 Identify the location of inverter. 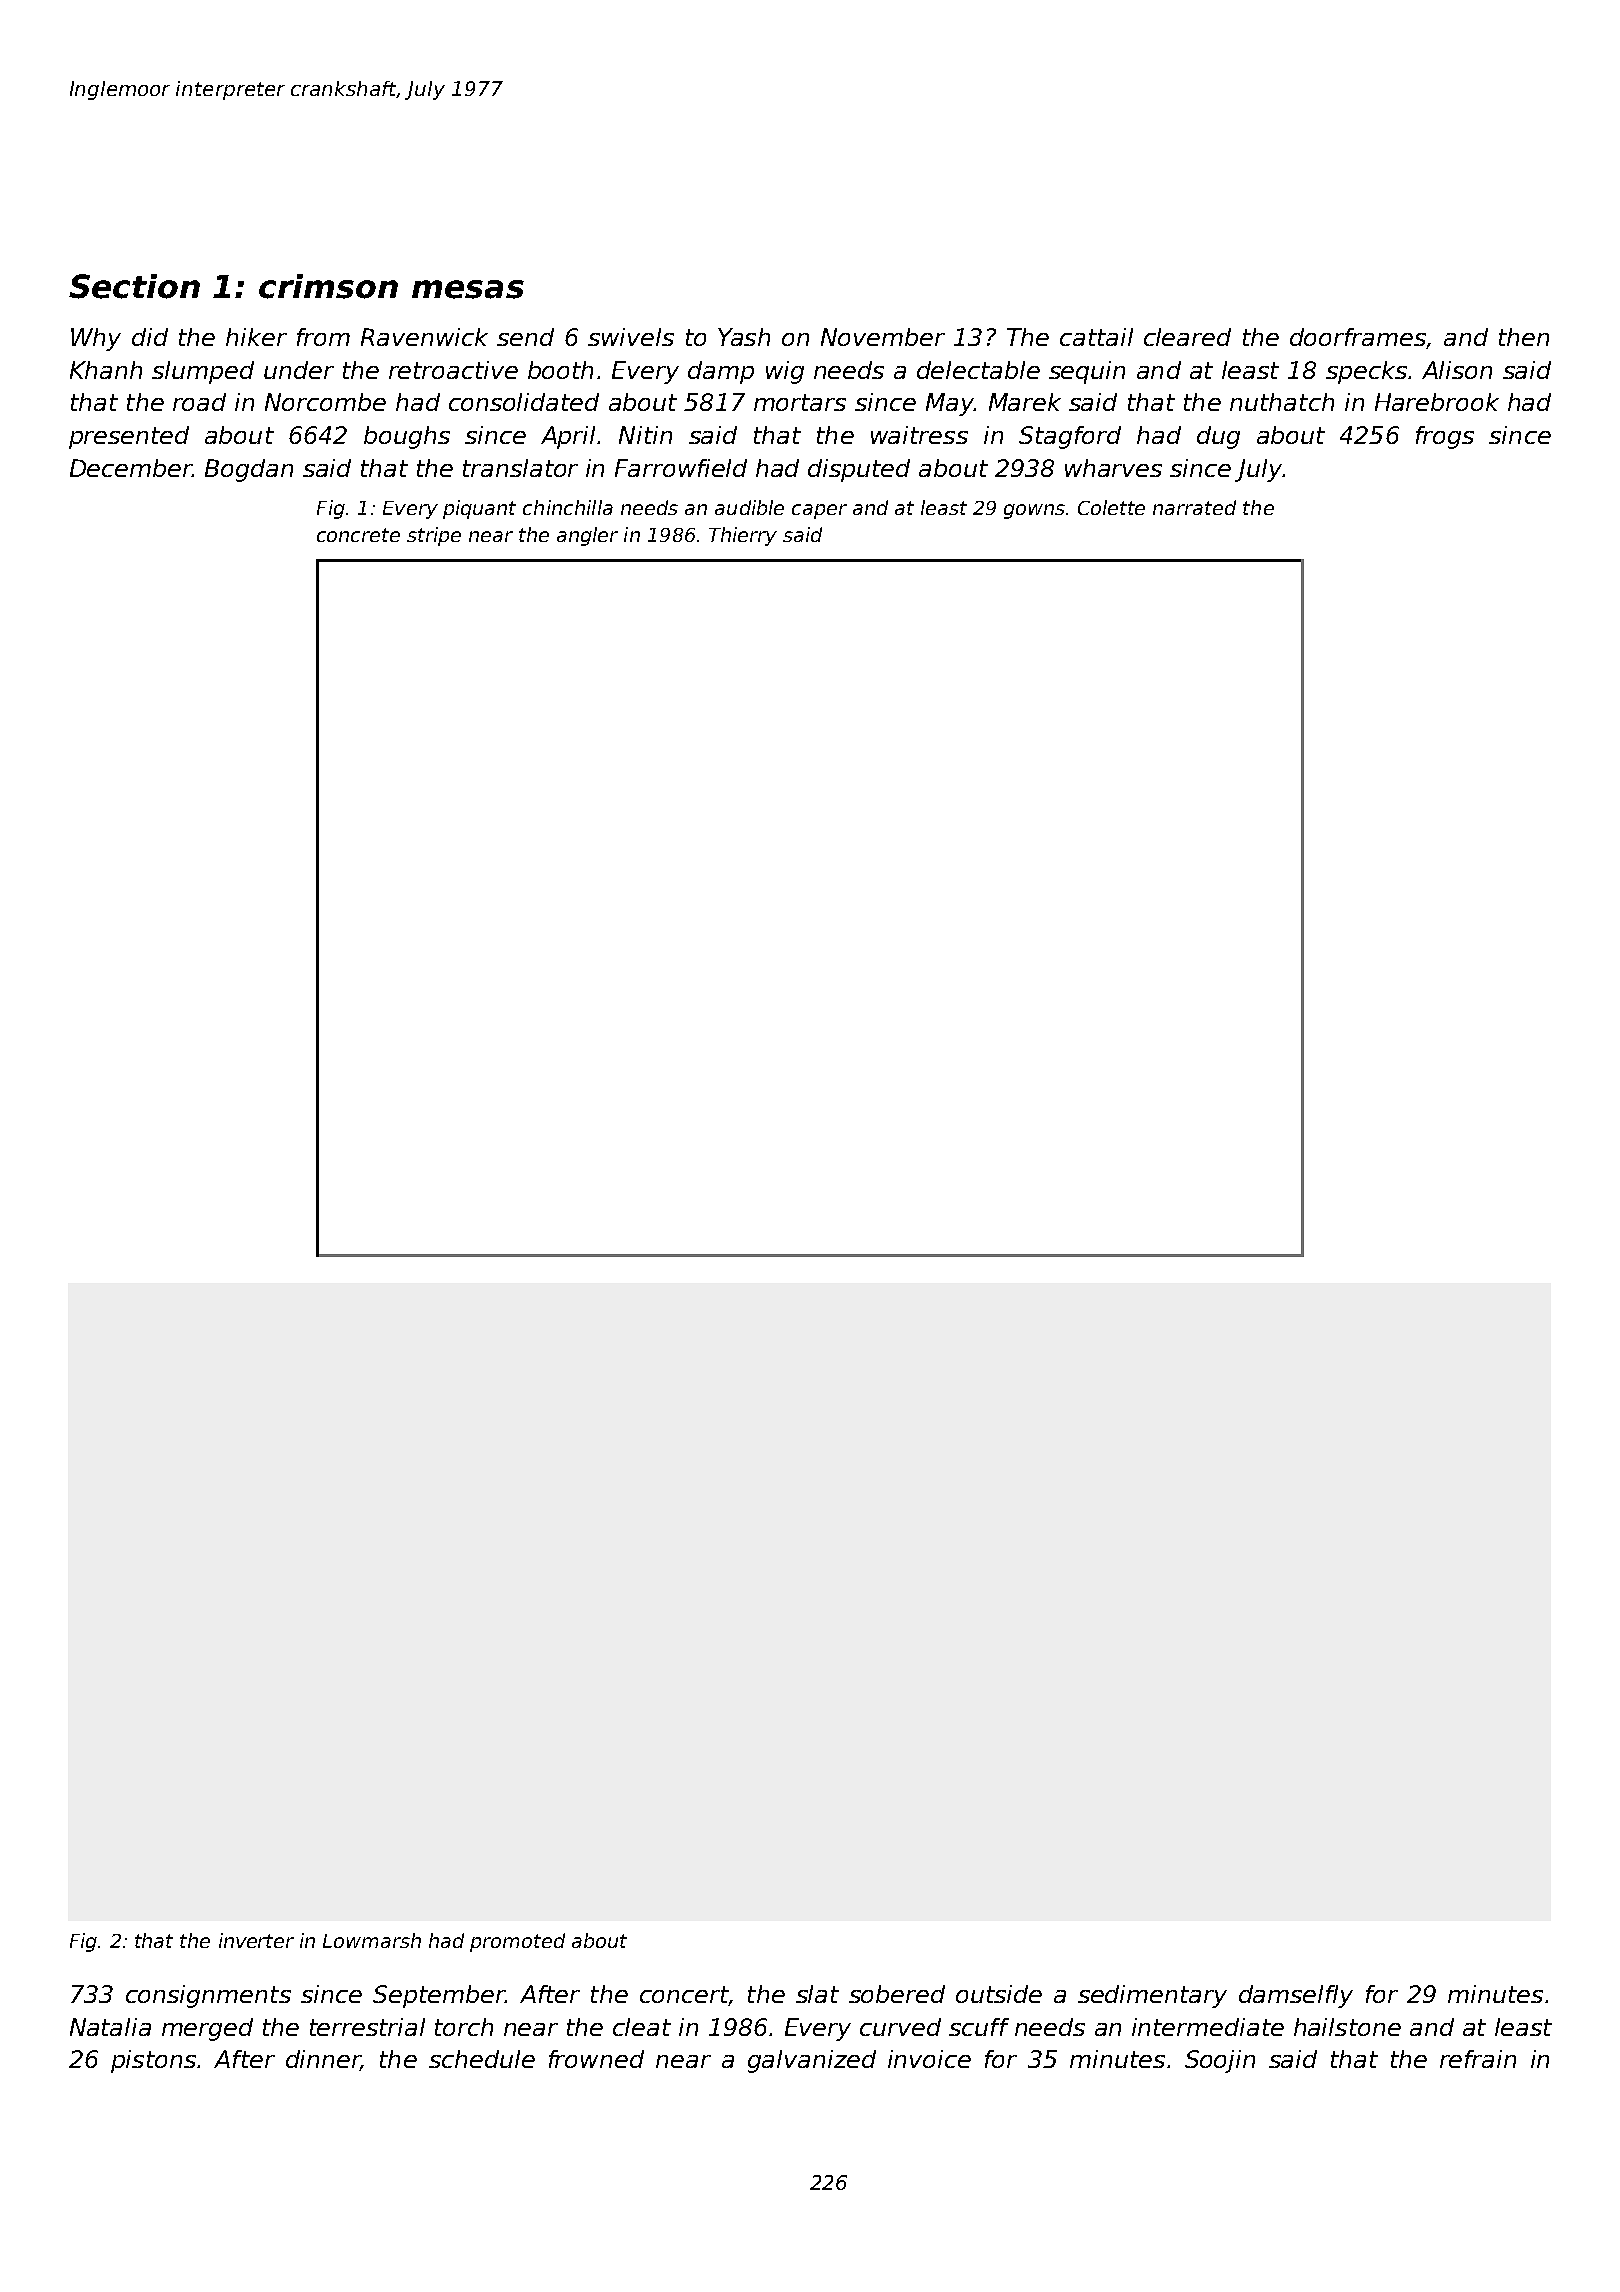
(256, 1940).
